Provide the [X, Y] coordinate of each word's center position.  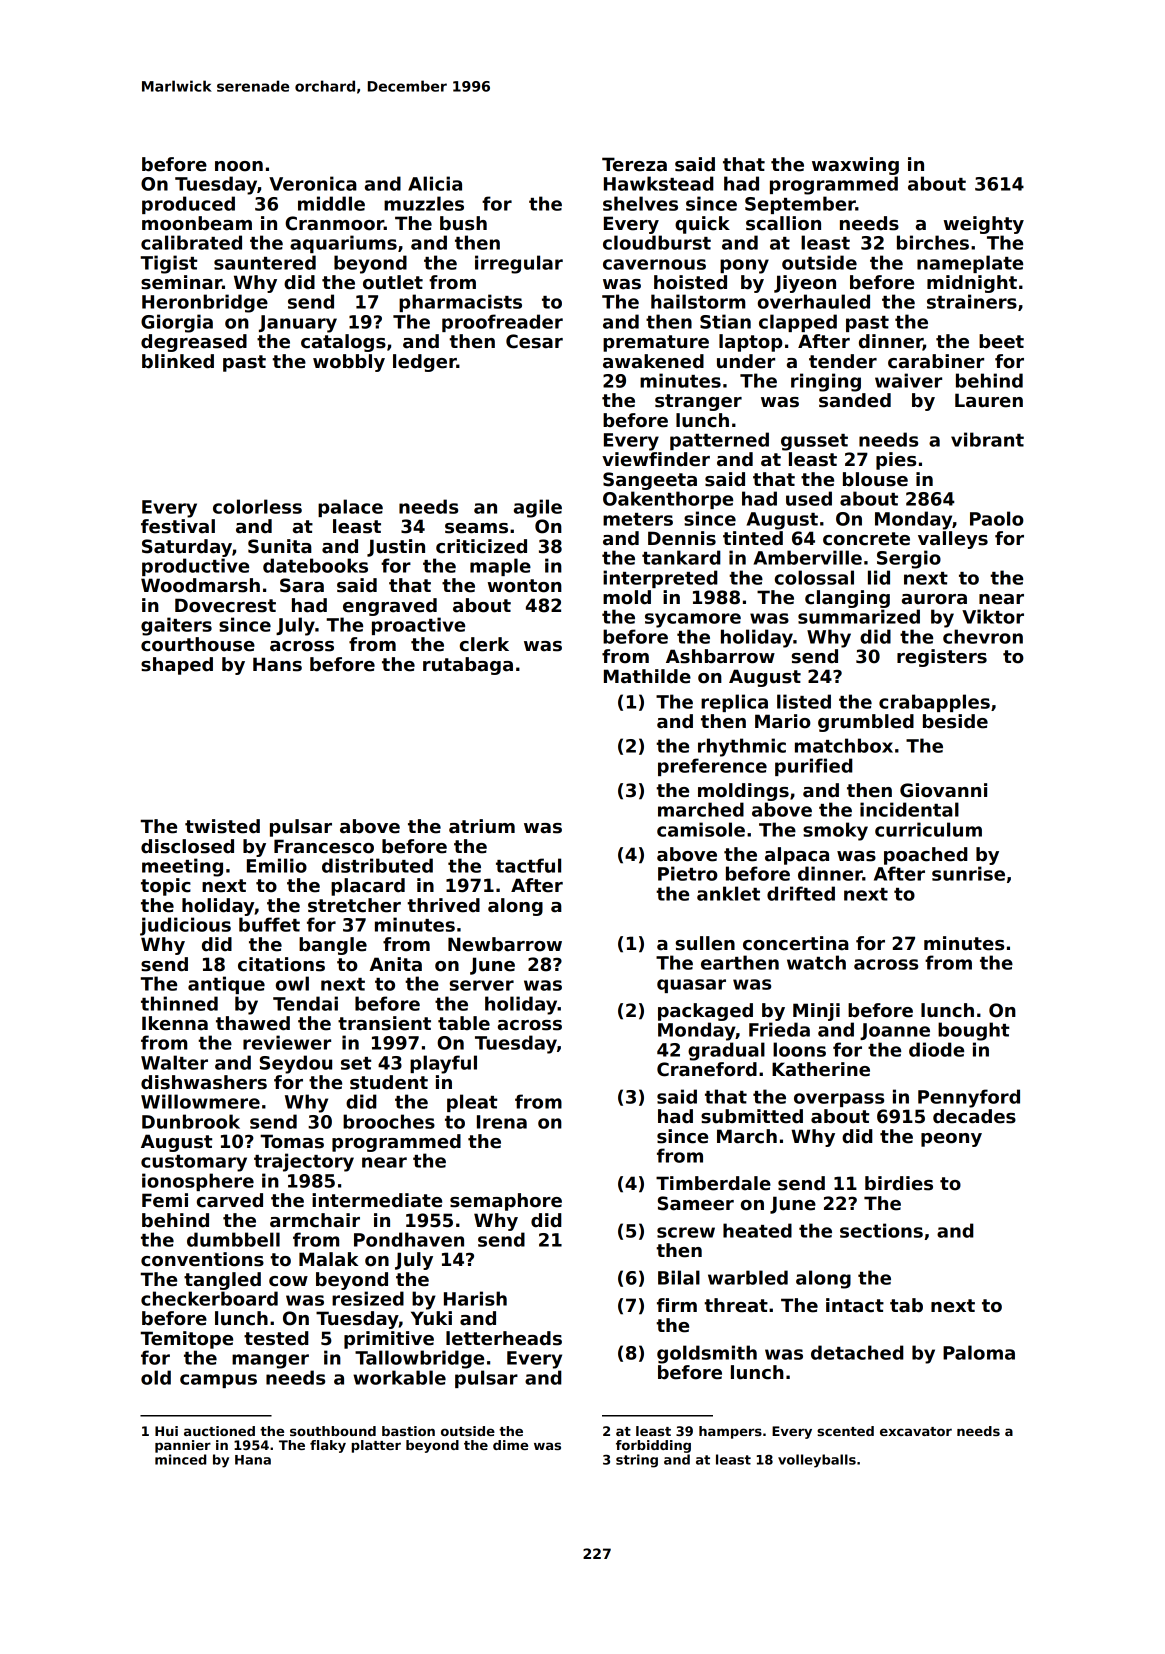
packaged [705, 1012]
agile [538, 508]
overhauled [814, 301]
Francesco [324, 846]
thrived [443, 905]
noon [239, 166]
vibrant [987, 439]
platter [376, 1446]
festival [178, 526]
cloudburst [657, 242]
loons [799, 1049]
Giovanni [943, 790]
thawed [253, 1023]
